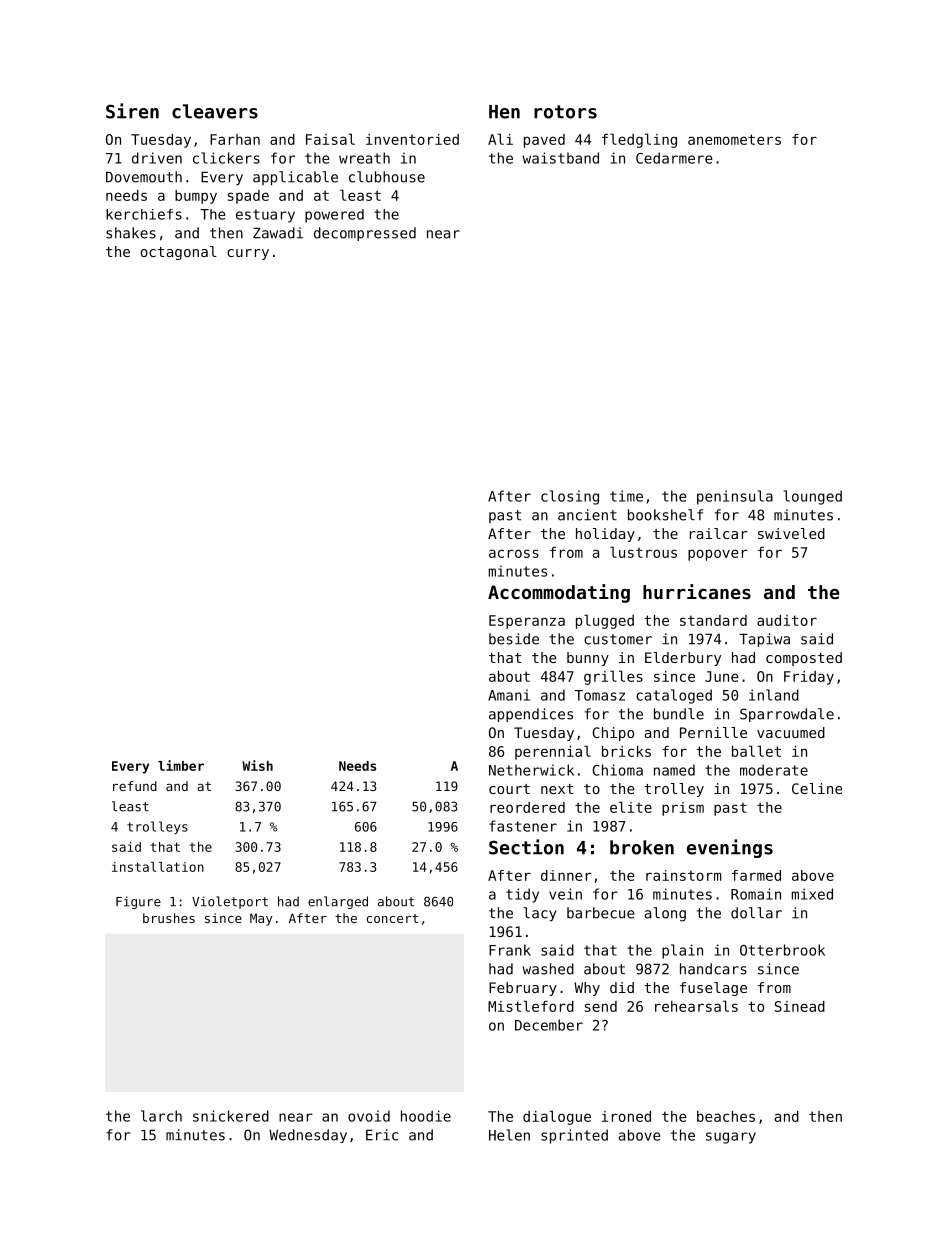  What do you see at coordinates (734, 139) in the image?
I see `anemometers` at bounding box center [734, 139].
